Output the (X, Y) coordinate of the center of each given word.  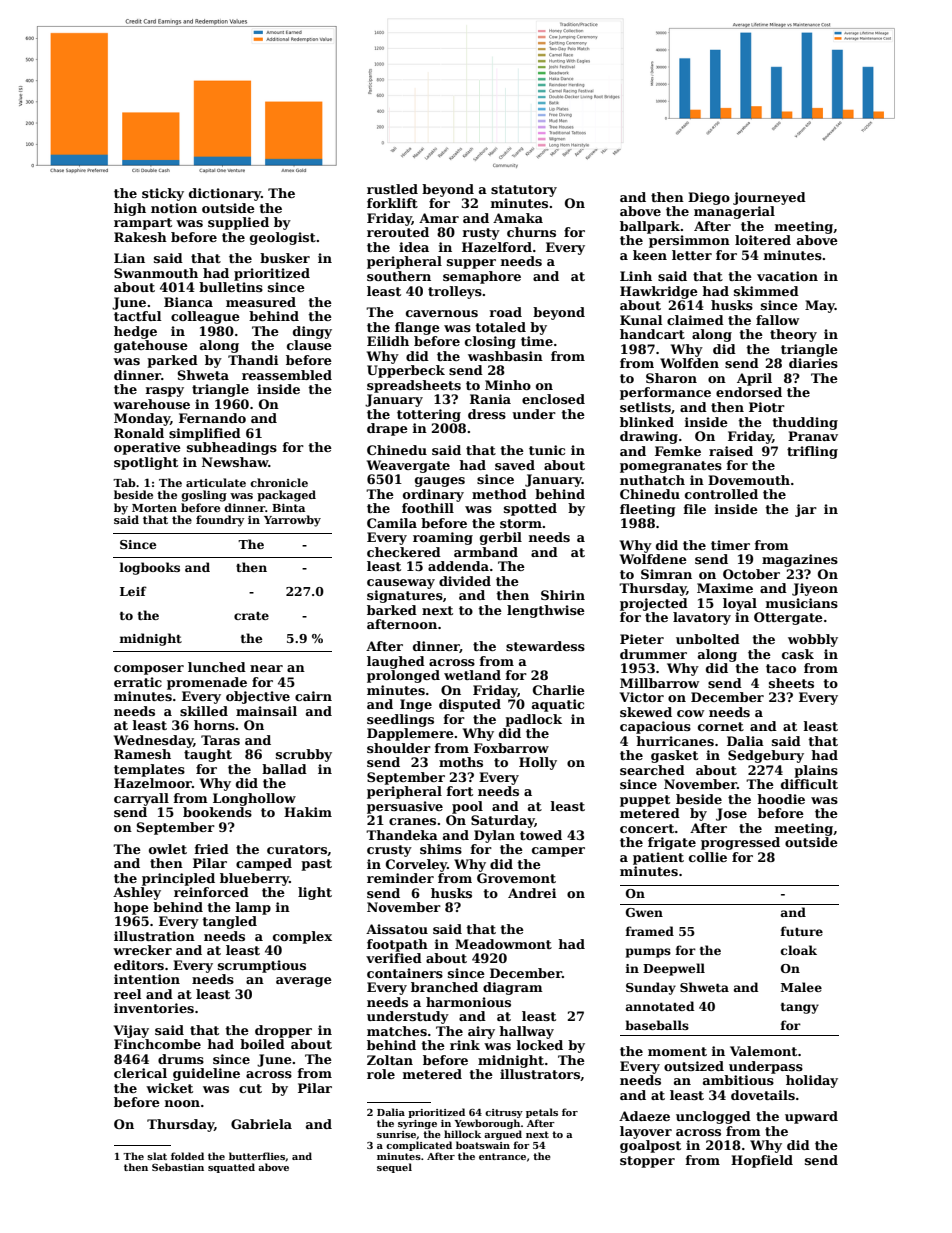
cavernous (442, 313)
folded (187, 1156)
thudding (805, 423)
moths (461, 762)
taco (781, 668)
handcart (652, 334)
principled (178, 879)
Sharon (671, 378)
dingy (312, 332)
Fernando (212, 418)
